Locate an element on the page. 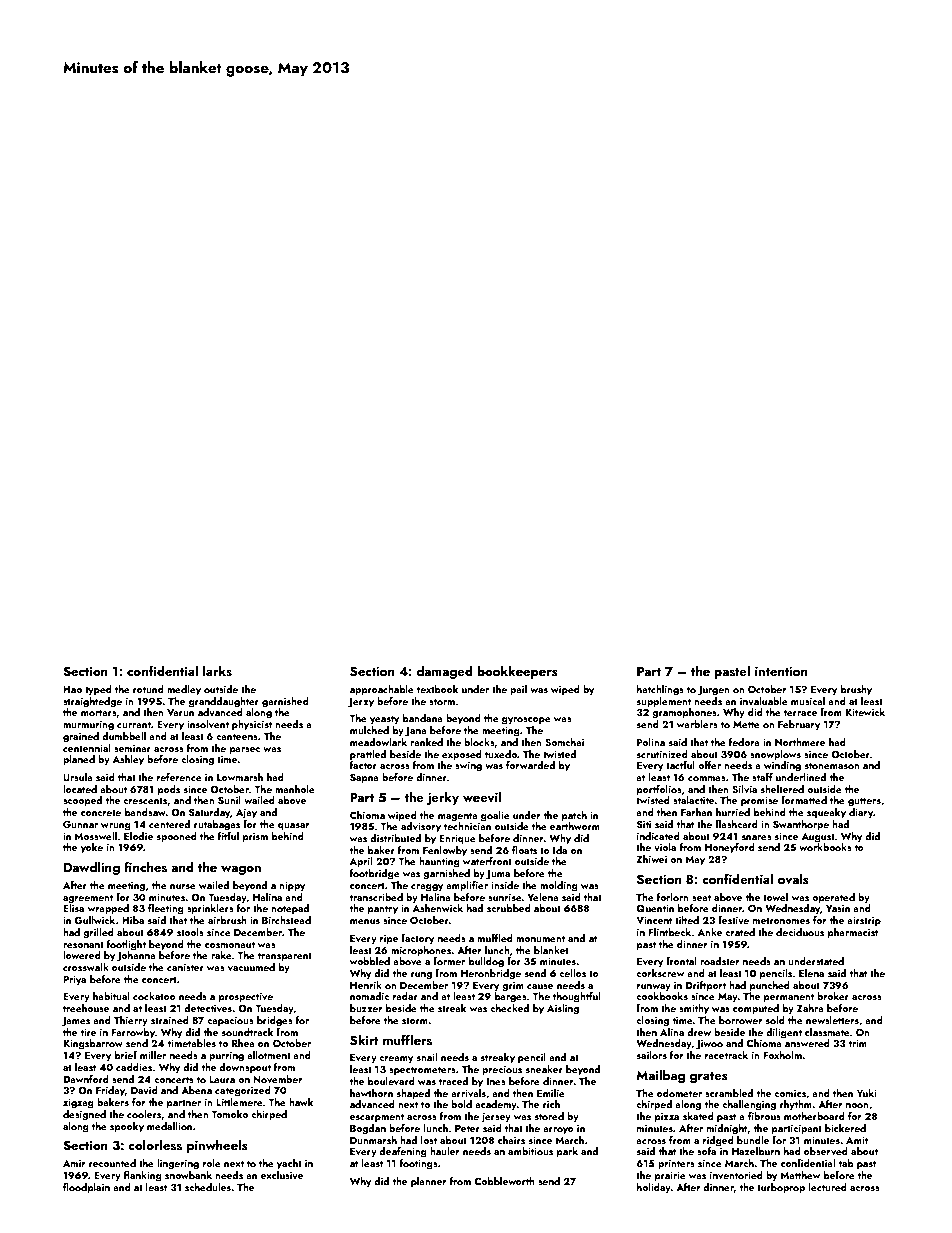 This image has width=952, height=1233. schedules is located at coordinates (208, 1187).
